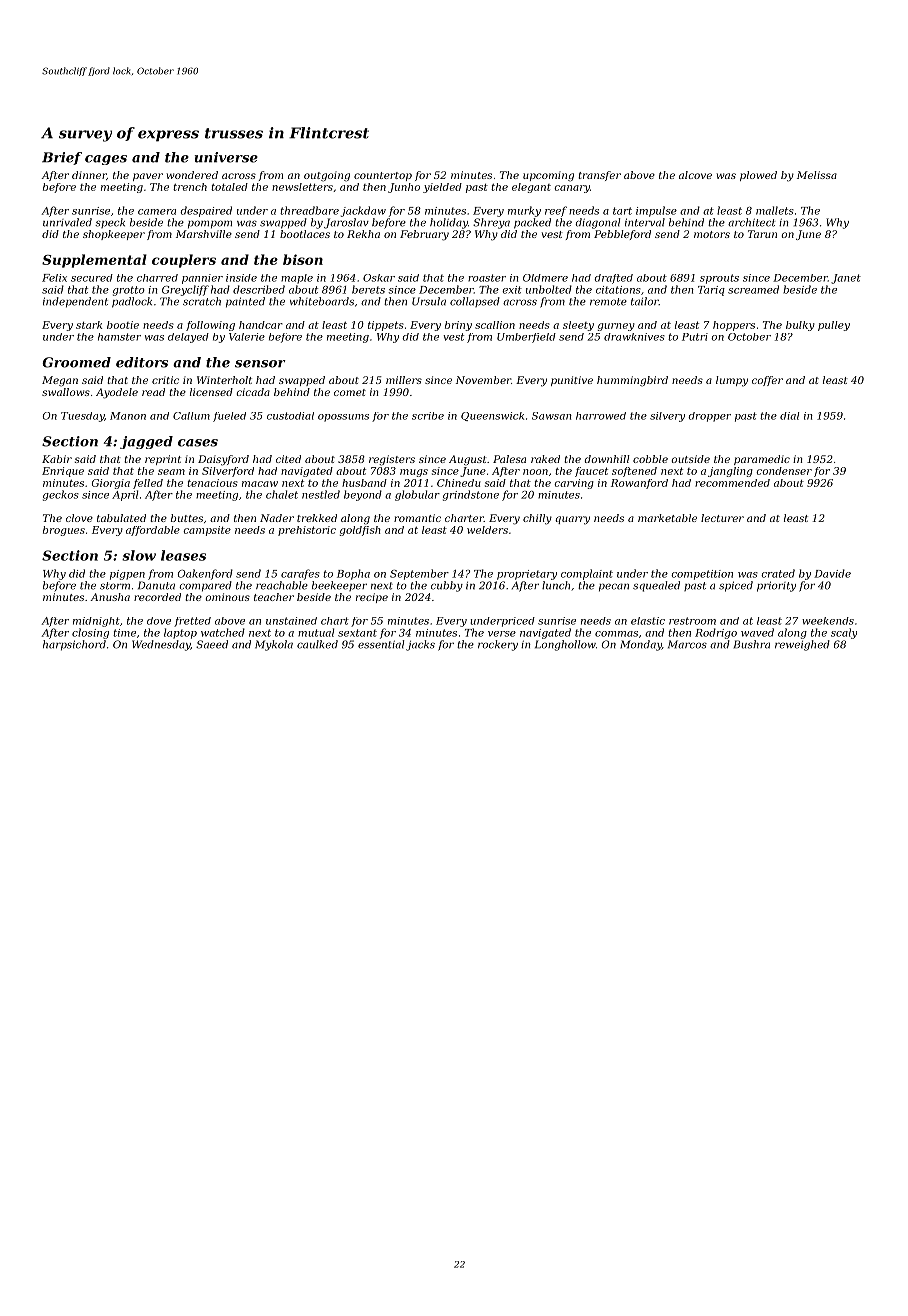 This screenshot has width=908, height=1316. Describe the element at coordinates (487, 530) in the screenshot. I see `welders` at that location.
